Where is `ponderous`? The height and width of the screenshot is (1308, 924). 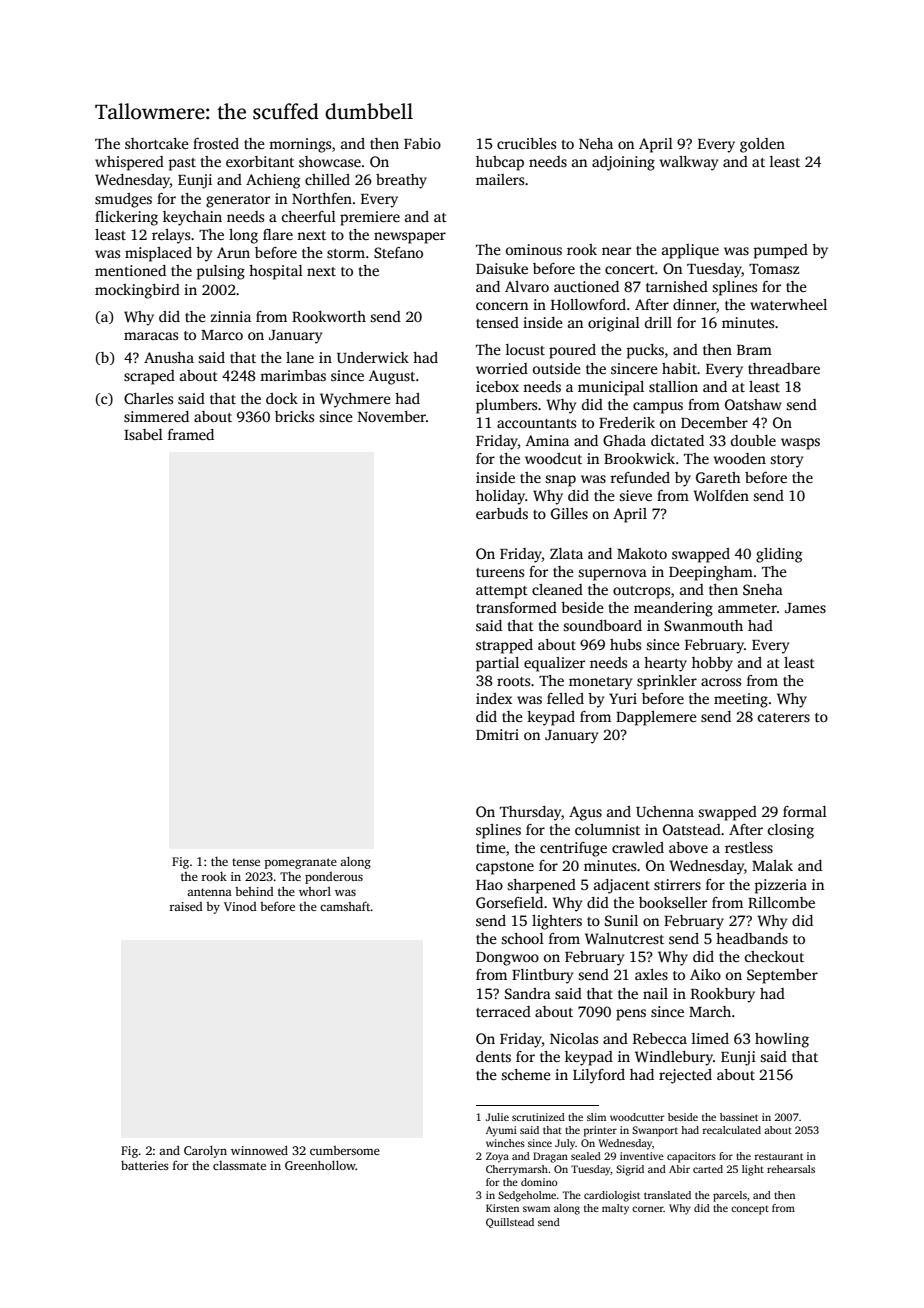
ponderous is located at coordinates (334, 878).
